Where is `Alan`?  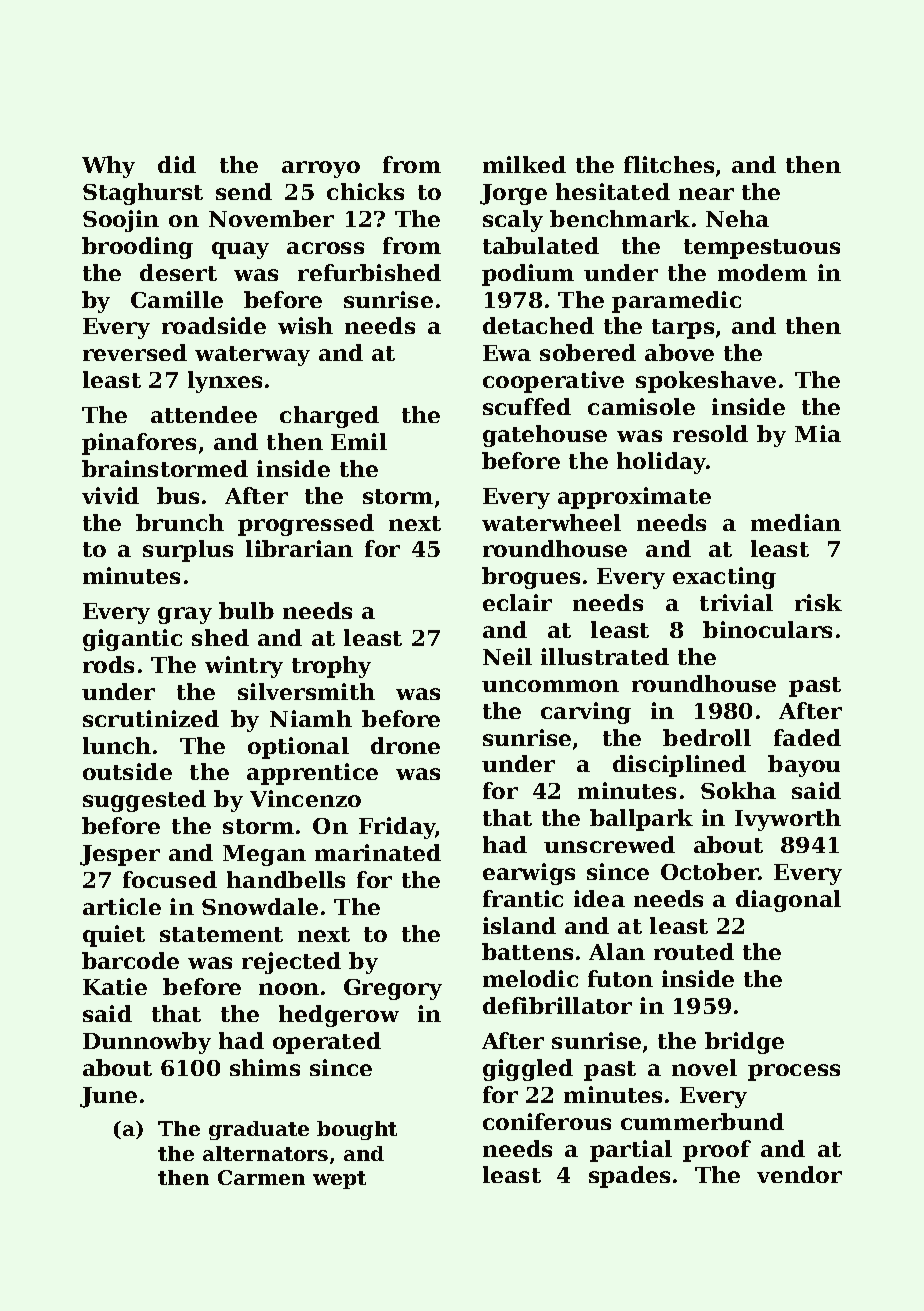 Alan is located at coordinates (617, 951).
